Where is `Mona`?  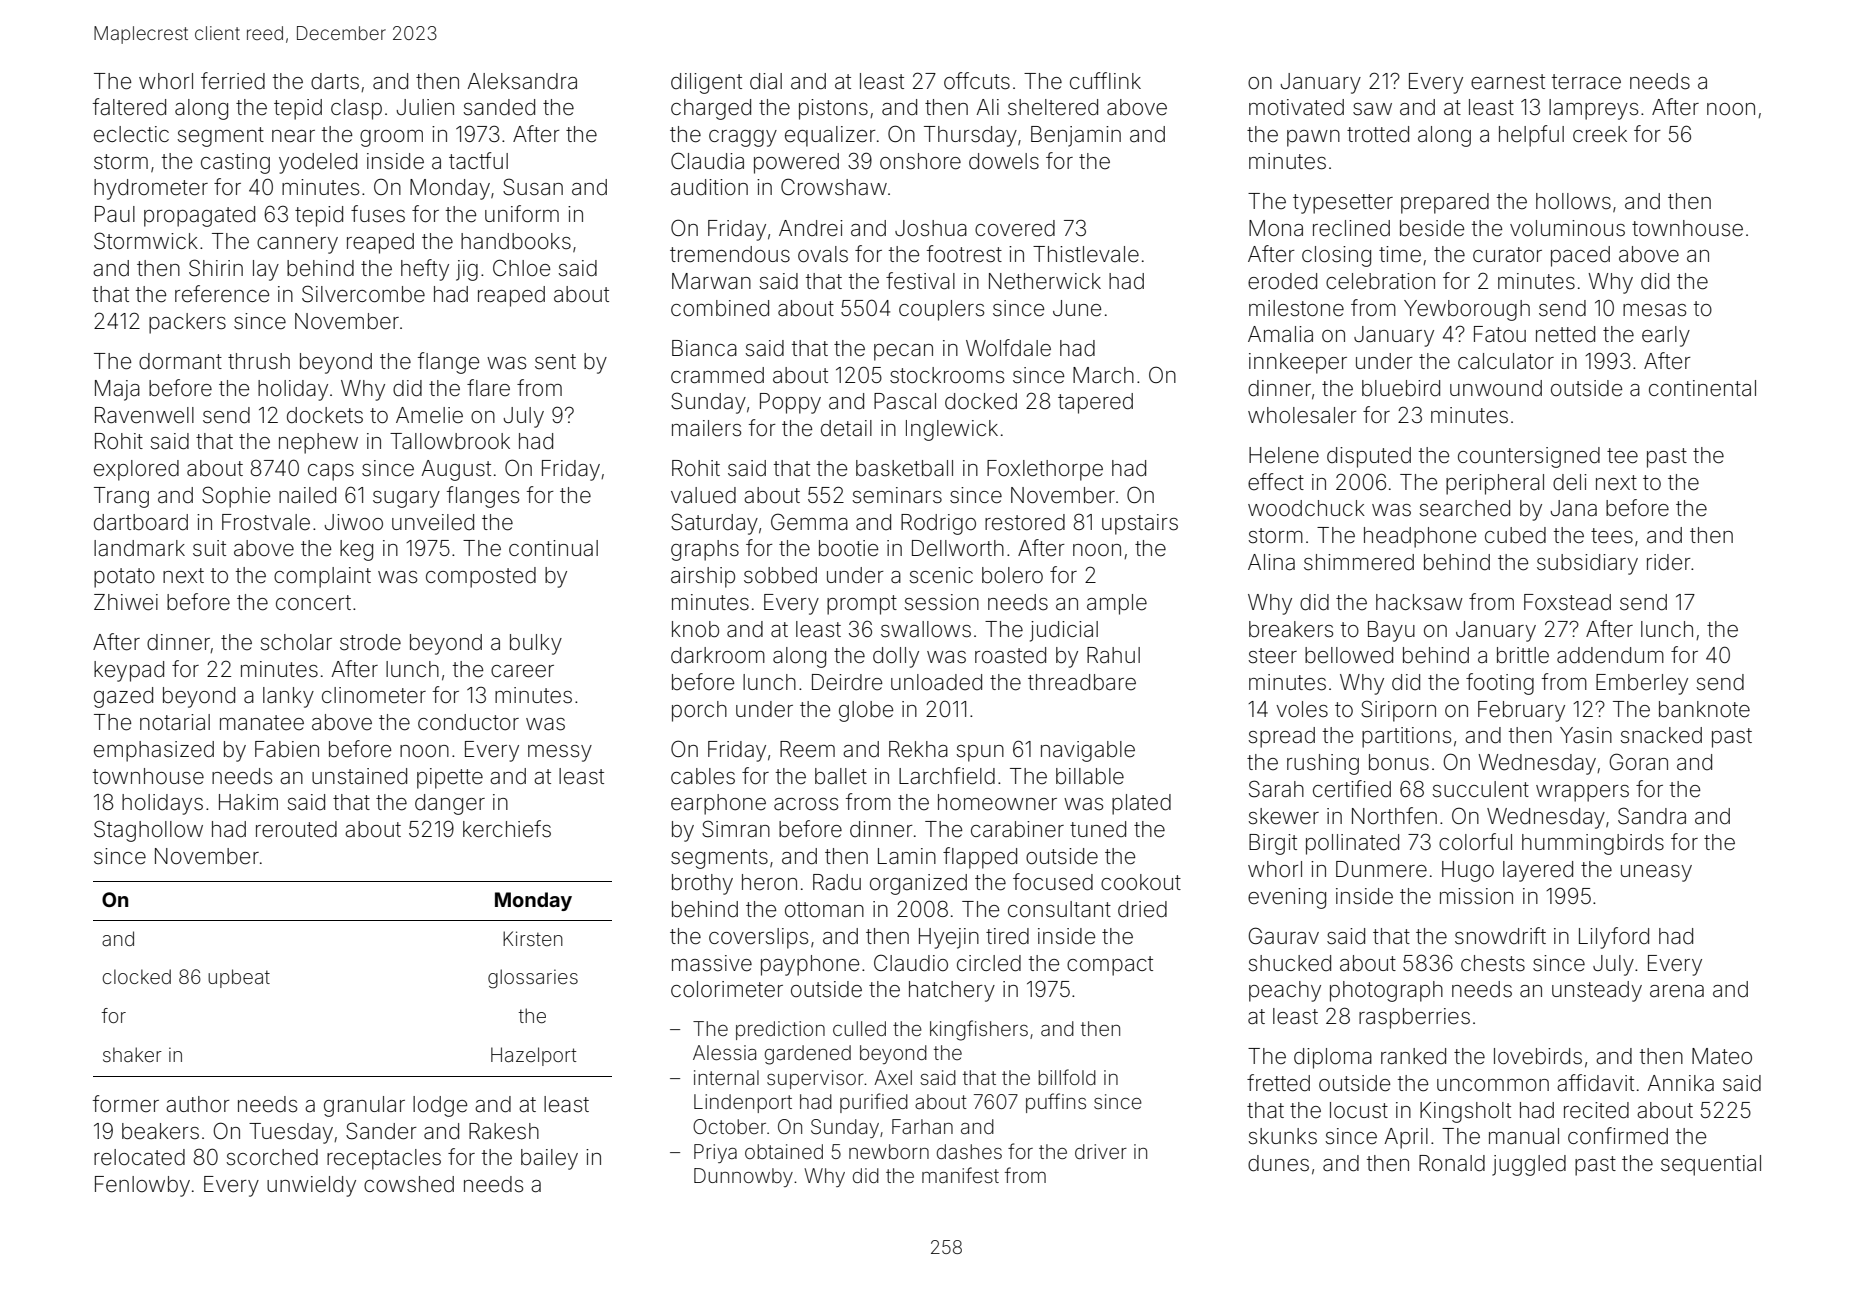 Mona is located at coordinates (1276, 228).
